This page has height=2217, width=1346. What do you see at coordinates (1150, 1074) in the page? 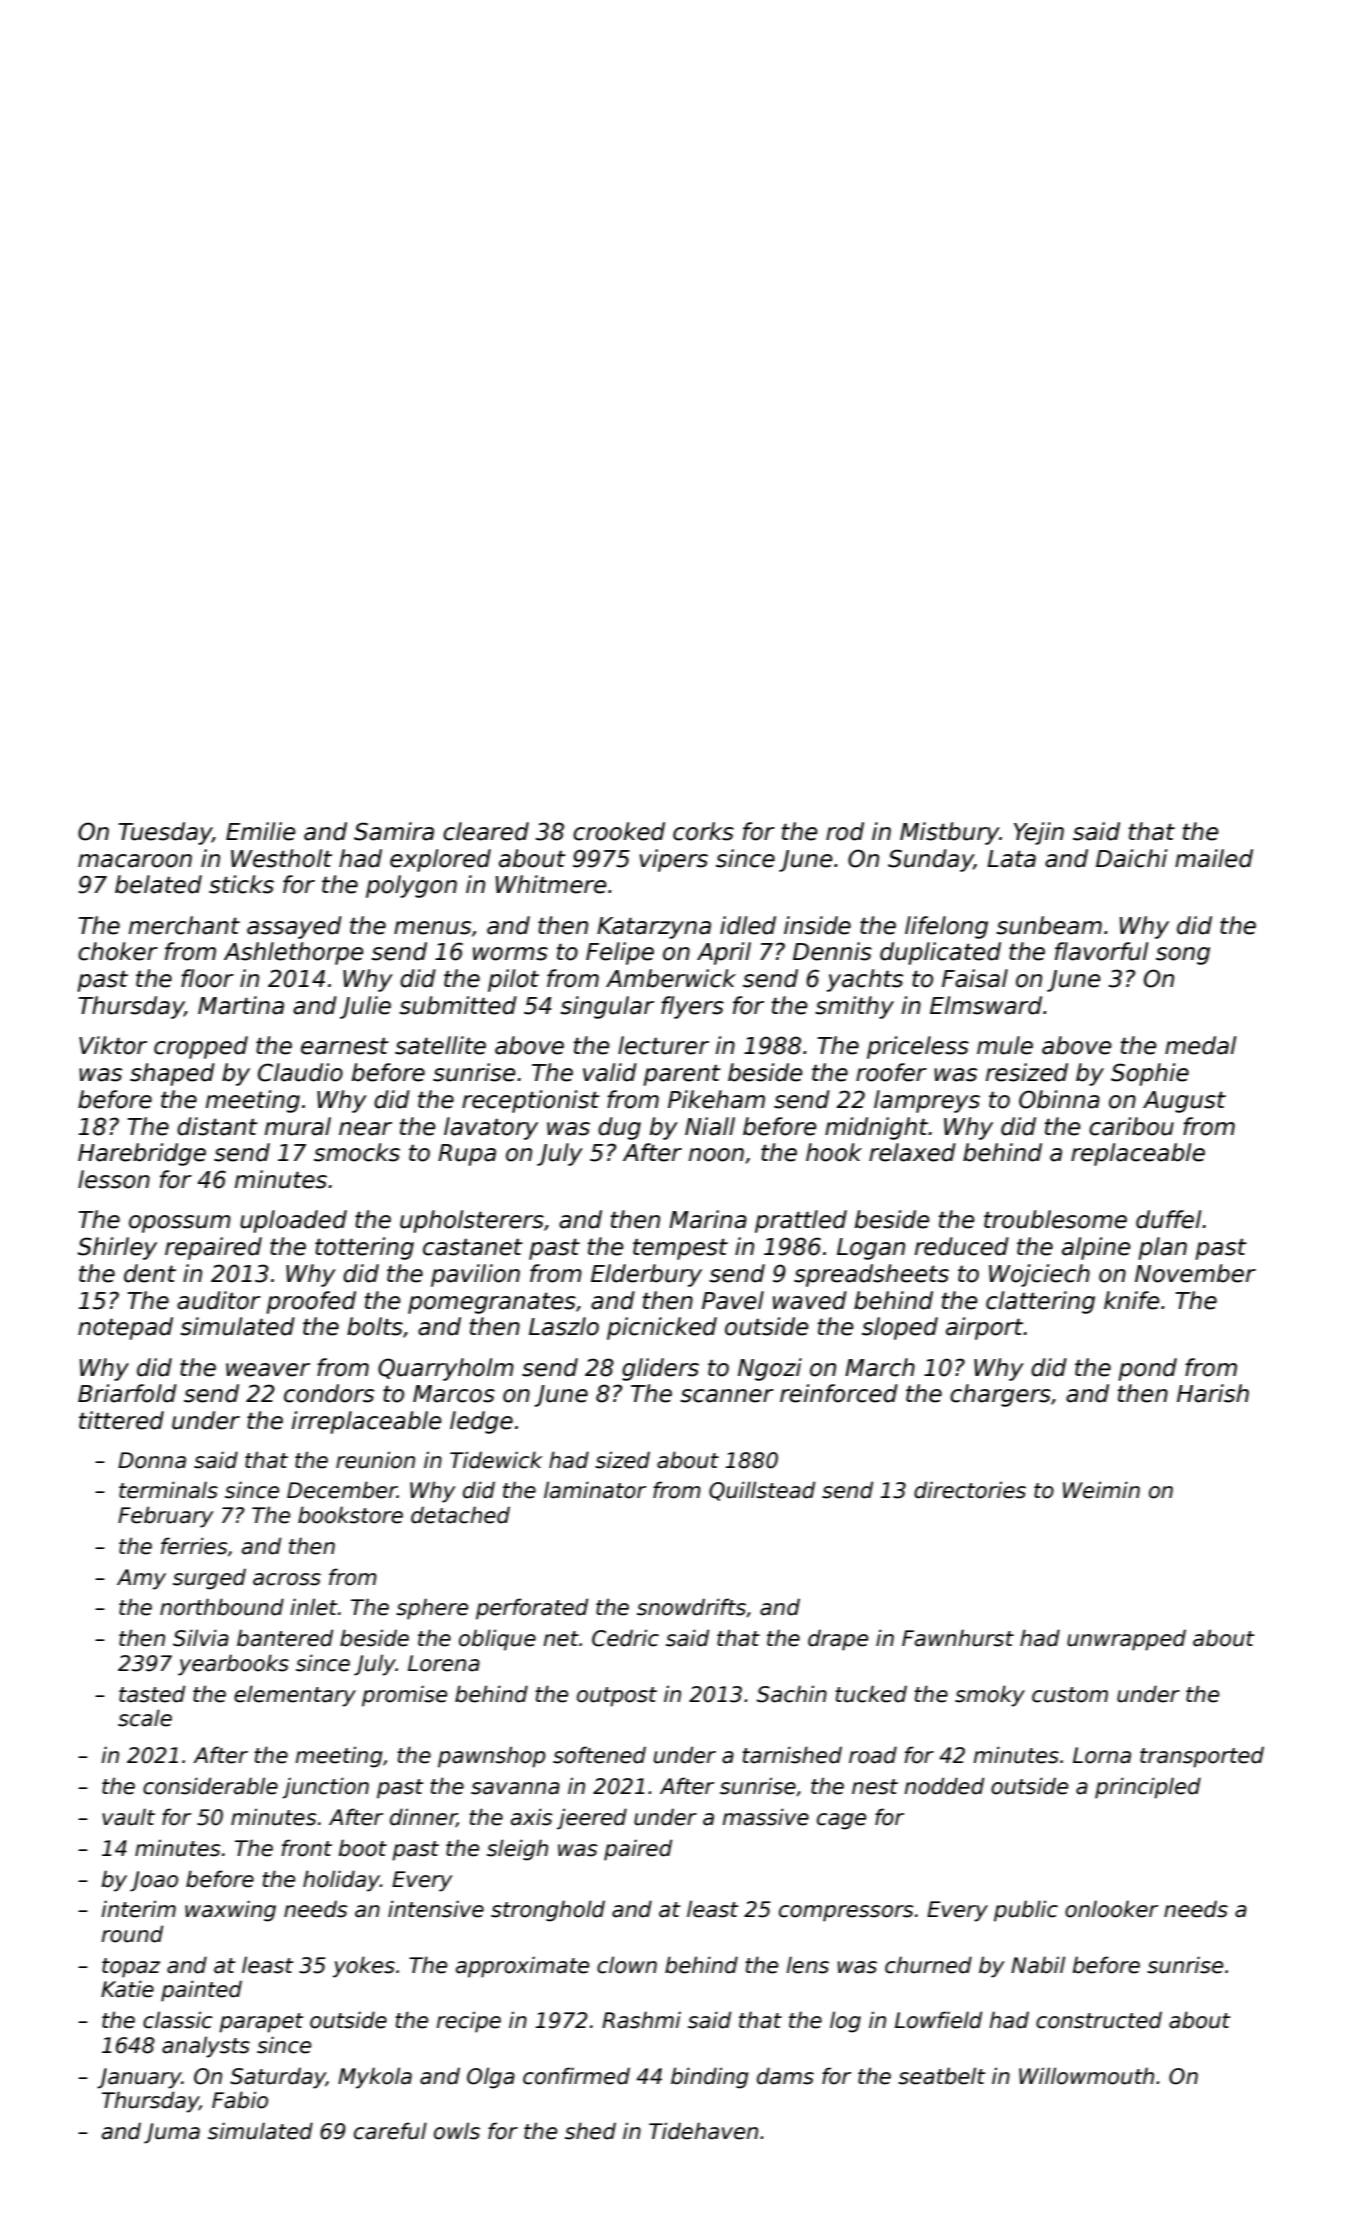
I see `Sophie` at bounding box center [1150, 1074].
